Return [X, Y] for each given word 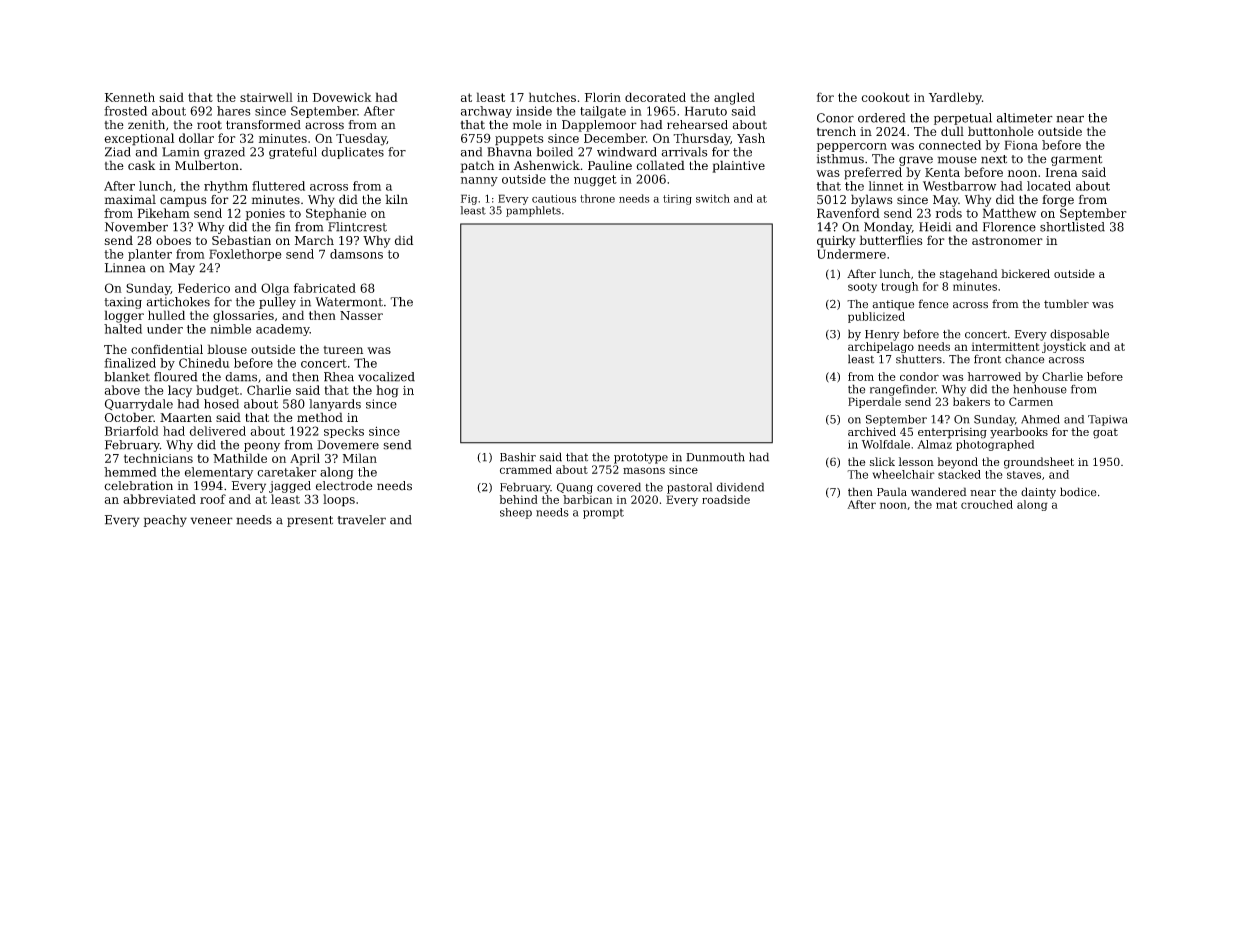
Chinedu [204, 363]
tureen [343, 350]
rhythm [226, 187]
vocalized [386, 377]
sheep [516, 513]
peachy [165, 521]
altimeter [1025, 118]
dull [952, 131]
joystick [1064, 347]
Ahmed [1040, 419]
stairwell [266, 97]
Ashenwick [547, 165]
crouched [987, 504]
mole [527, 125]
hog [387, 391]
